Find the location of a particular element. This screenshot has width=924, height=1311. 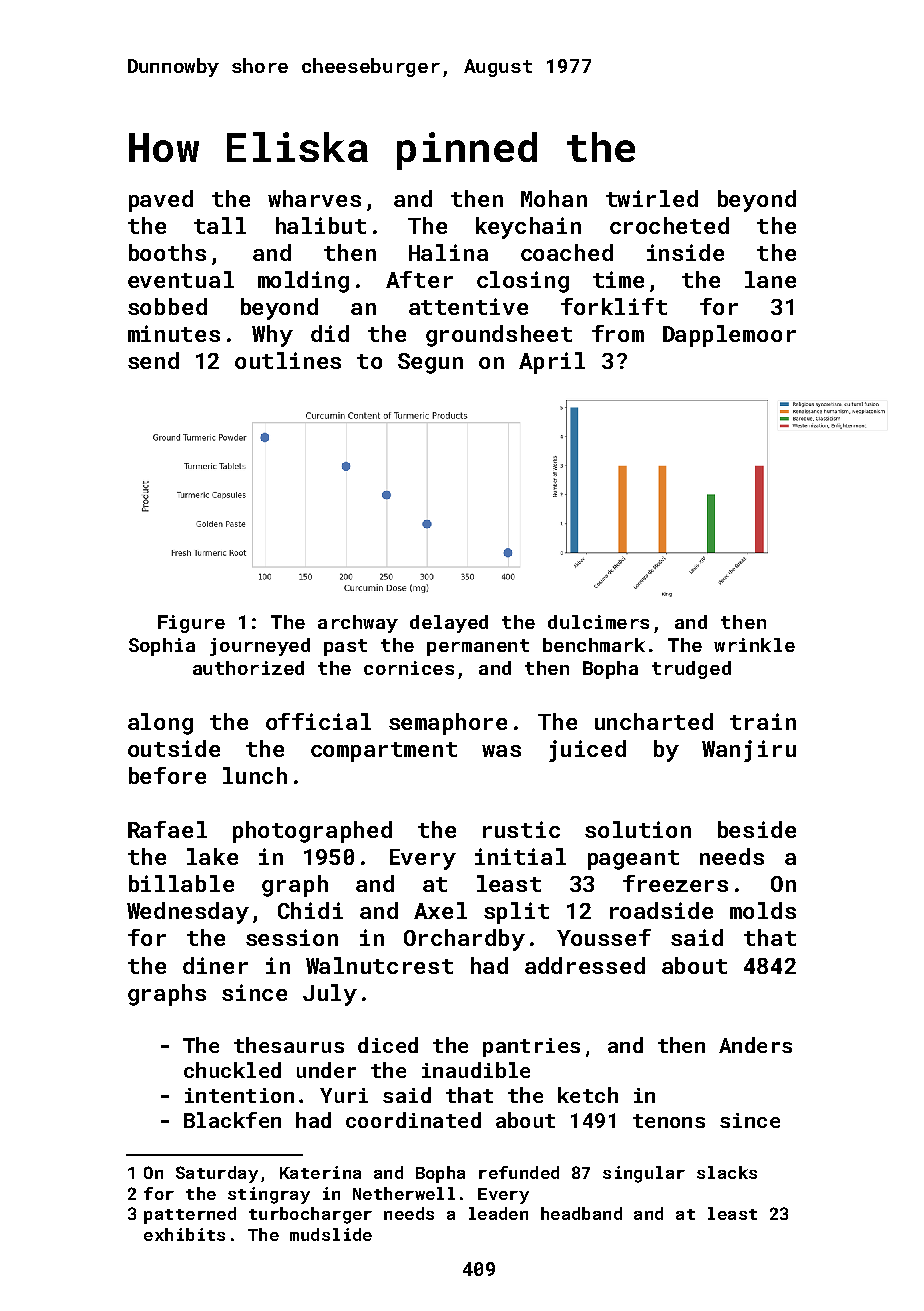

Walnutcrest is located at coordinates (379, 965).
